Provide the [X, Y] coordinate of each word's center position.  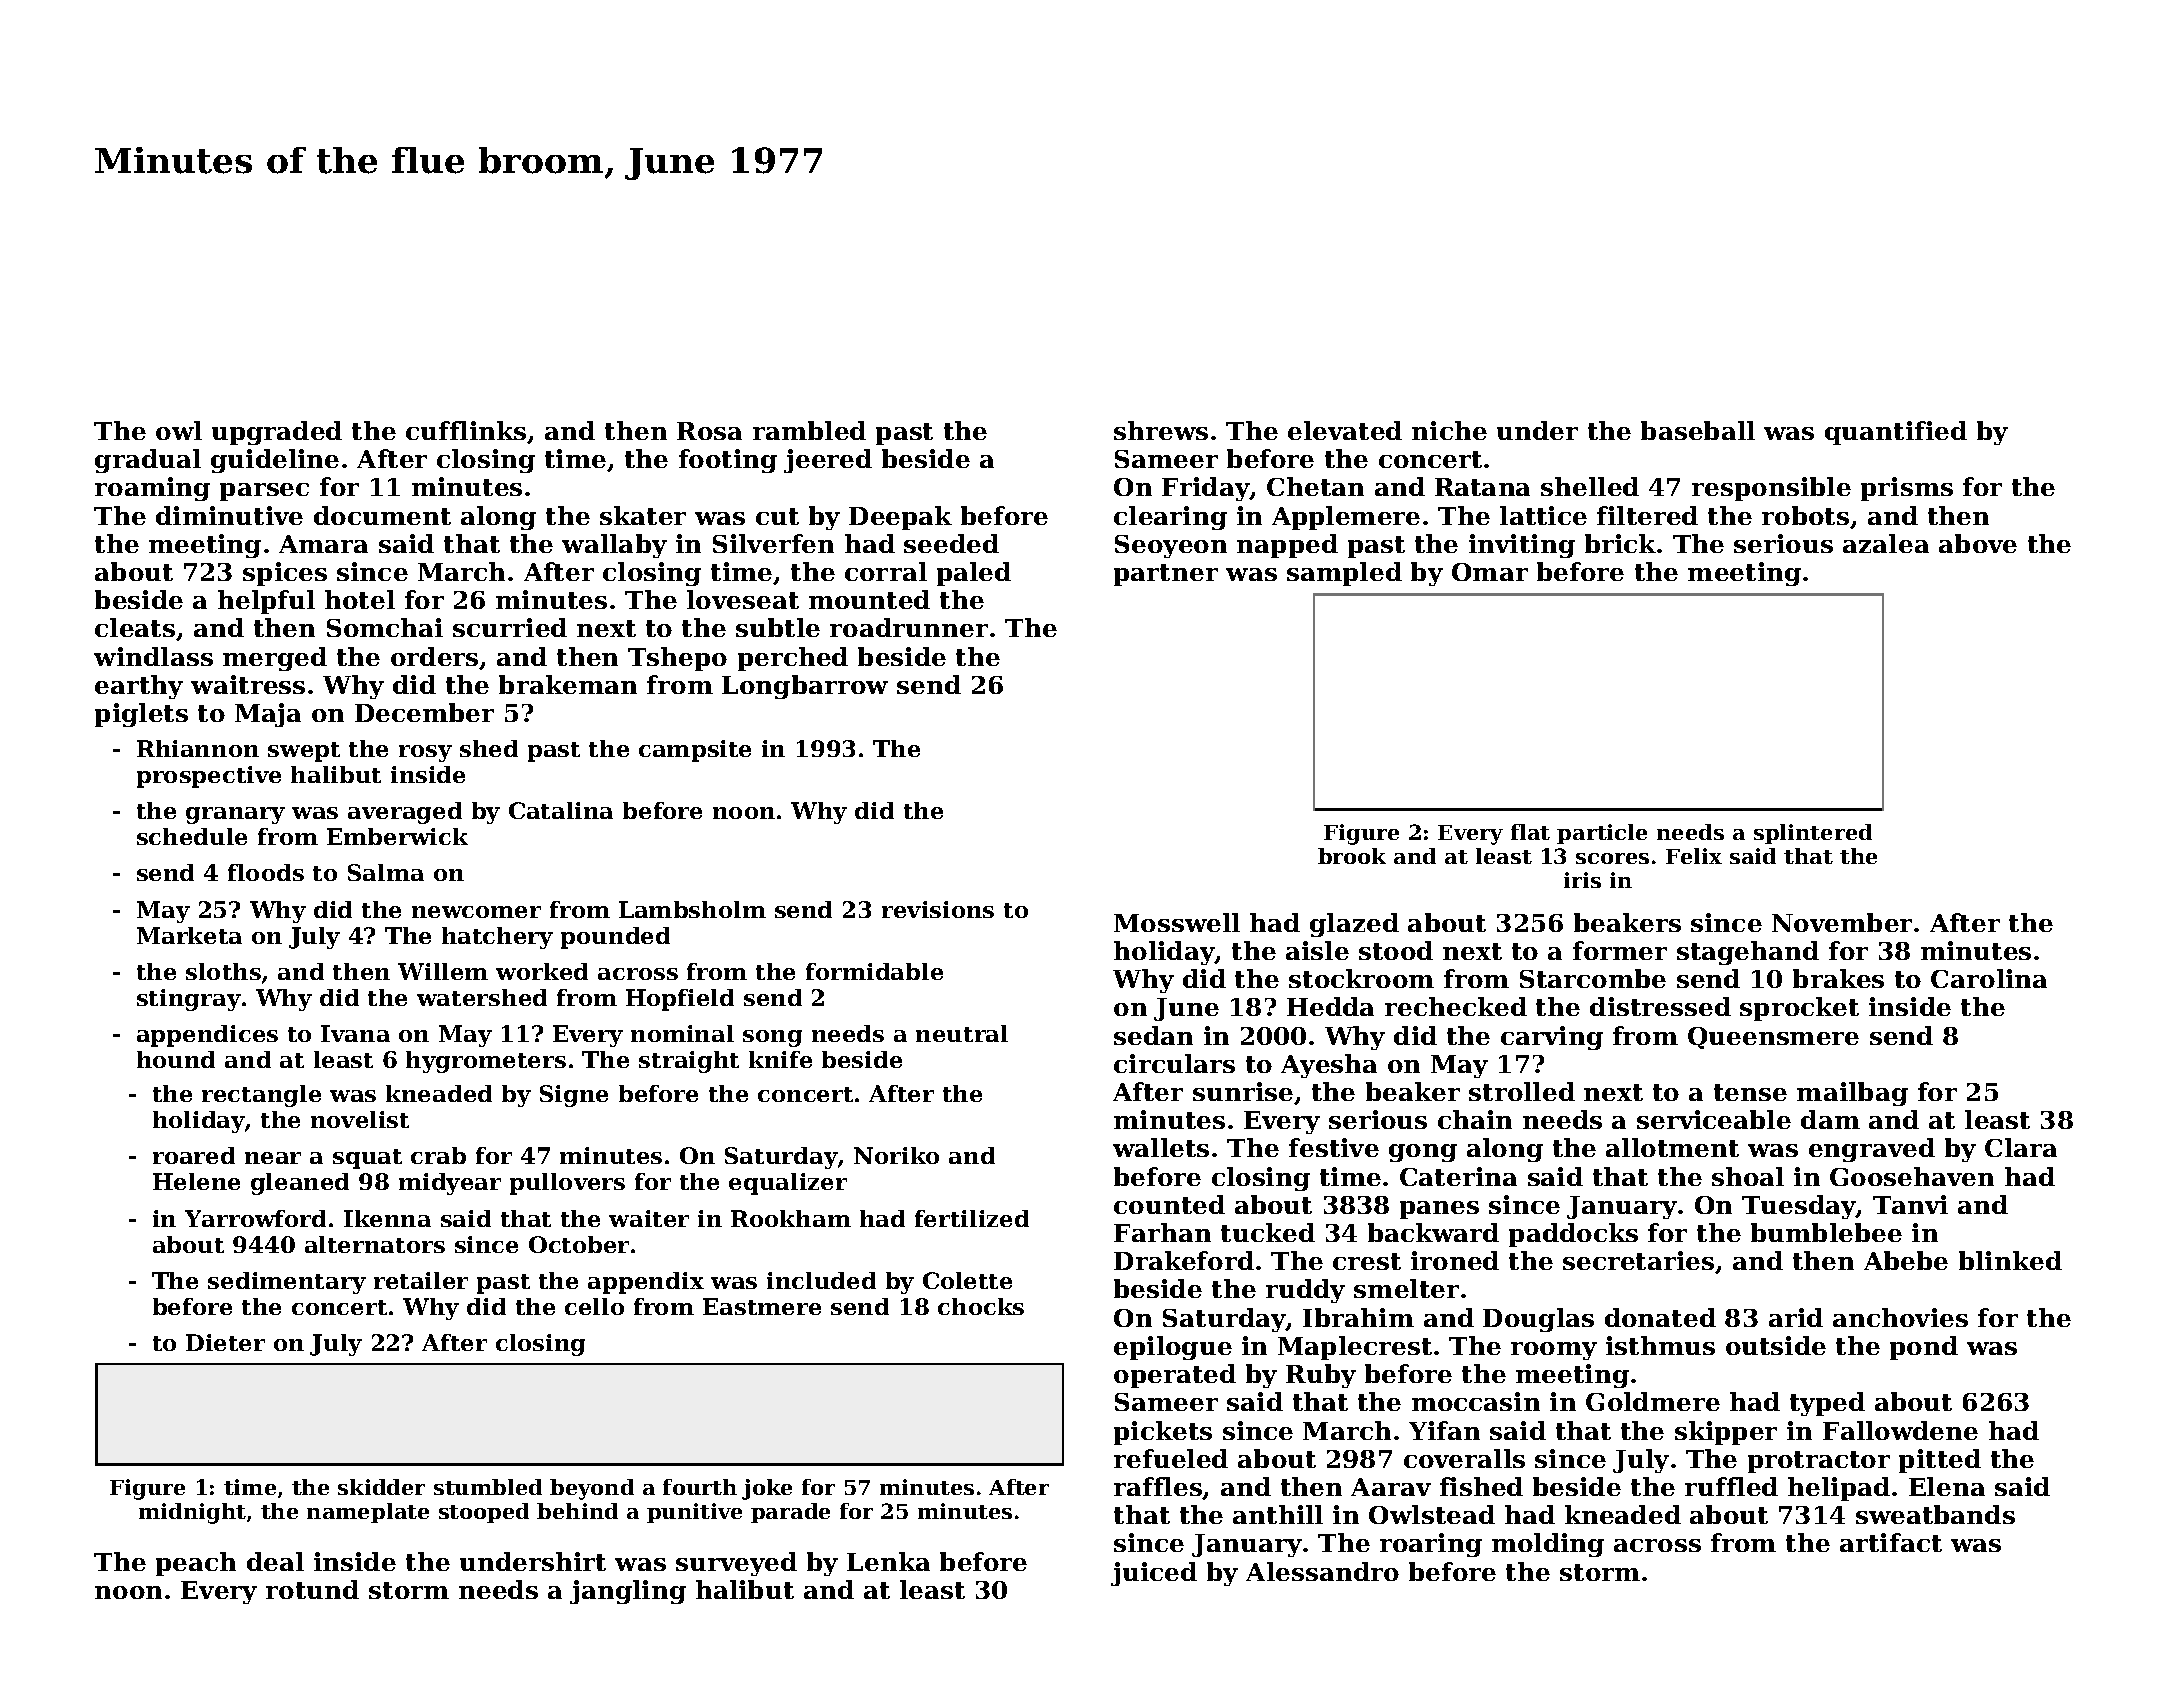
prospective [209, 777]
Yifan [1444, 1430]
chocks [981, 1306]
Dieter [225, 1342]
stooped [484, 1513]
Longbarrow [805, 687]
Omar [1490, 572]
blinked [2010, 1260]
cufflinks [466, 430]
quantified [1896, 433]
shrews [1161, 430]
